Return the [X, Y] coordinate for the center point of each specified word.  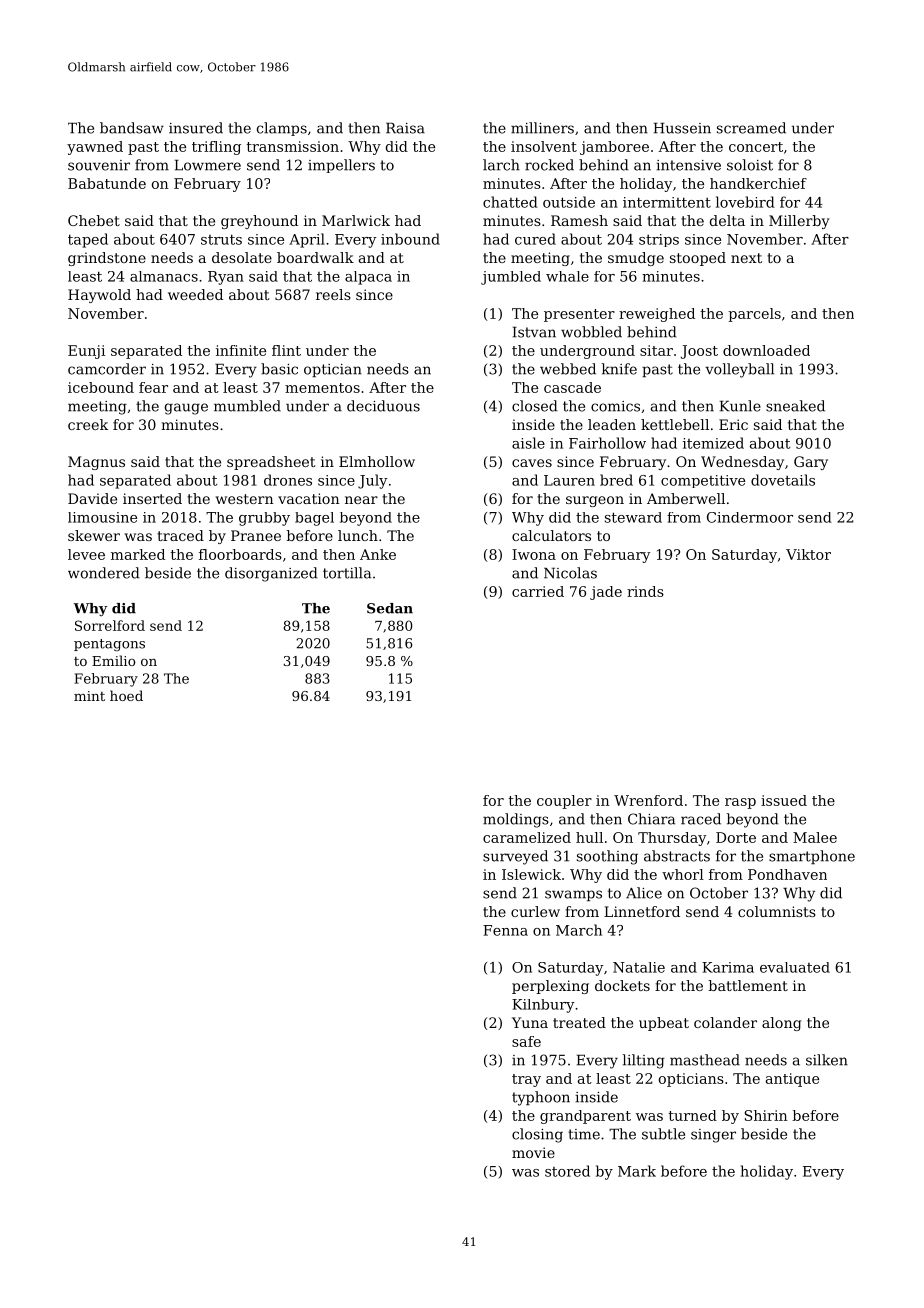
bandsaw [132, 128]
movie [533, 1152]
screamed [751, 128]
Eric [733, 424]
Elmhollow [377, 461]
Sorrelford [110, 625]
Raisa [405, 128]
